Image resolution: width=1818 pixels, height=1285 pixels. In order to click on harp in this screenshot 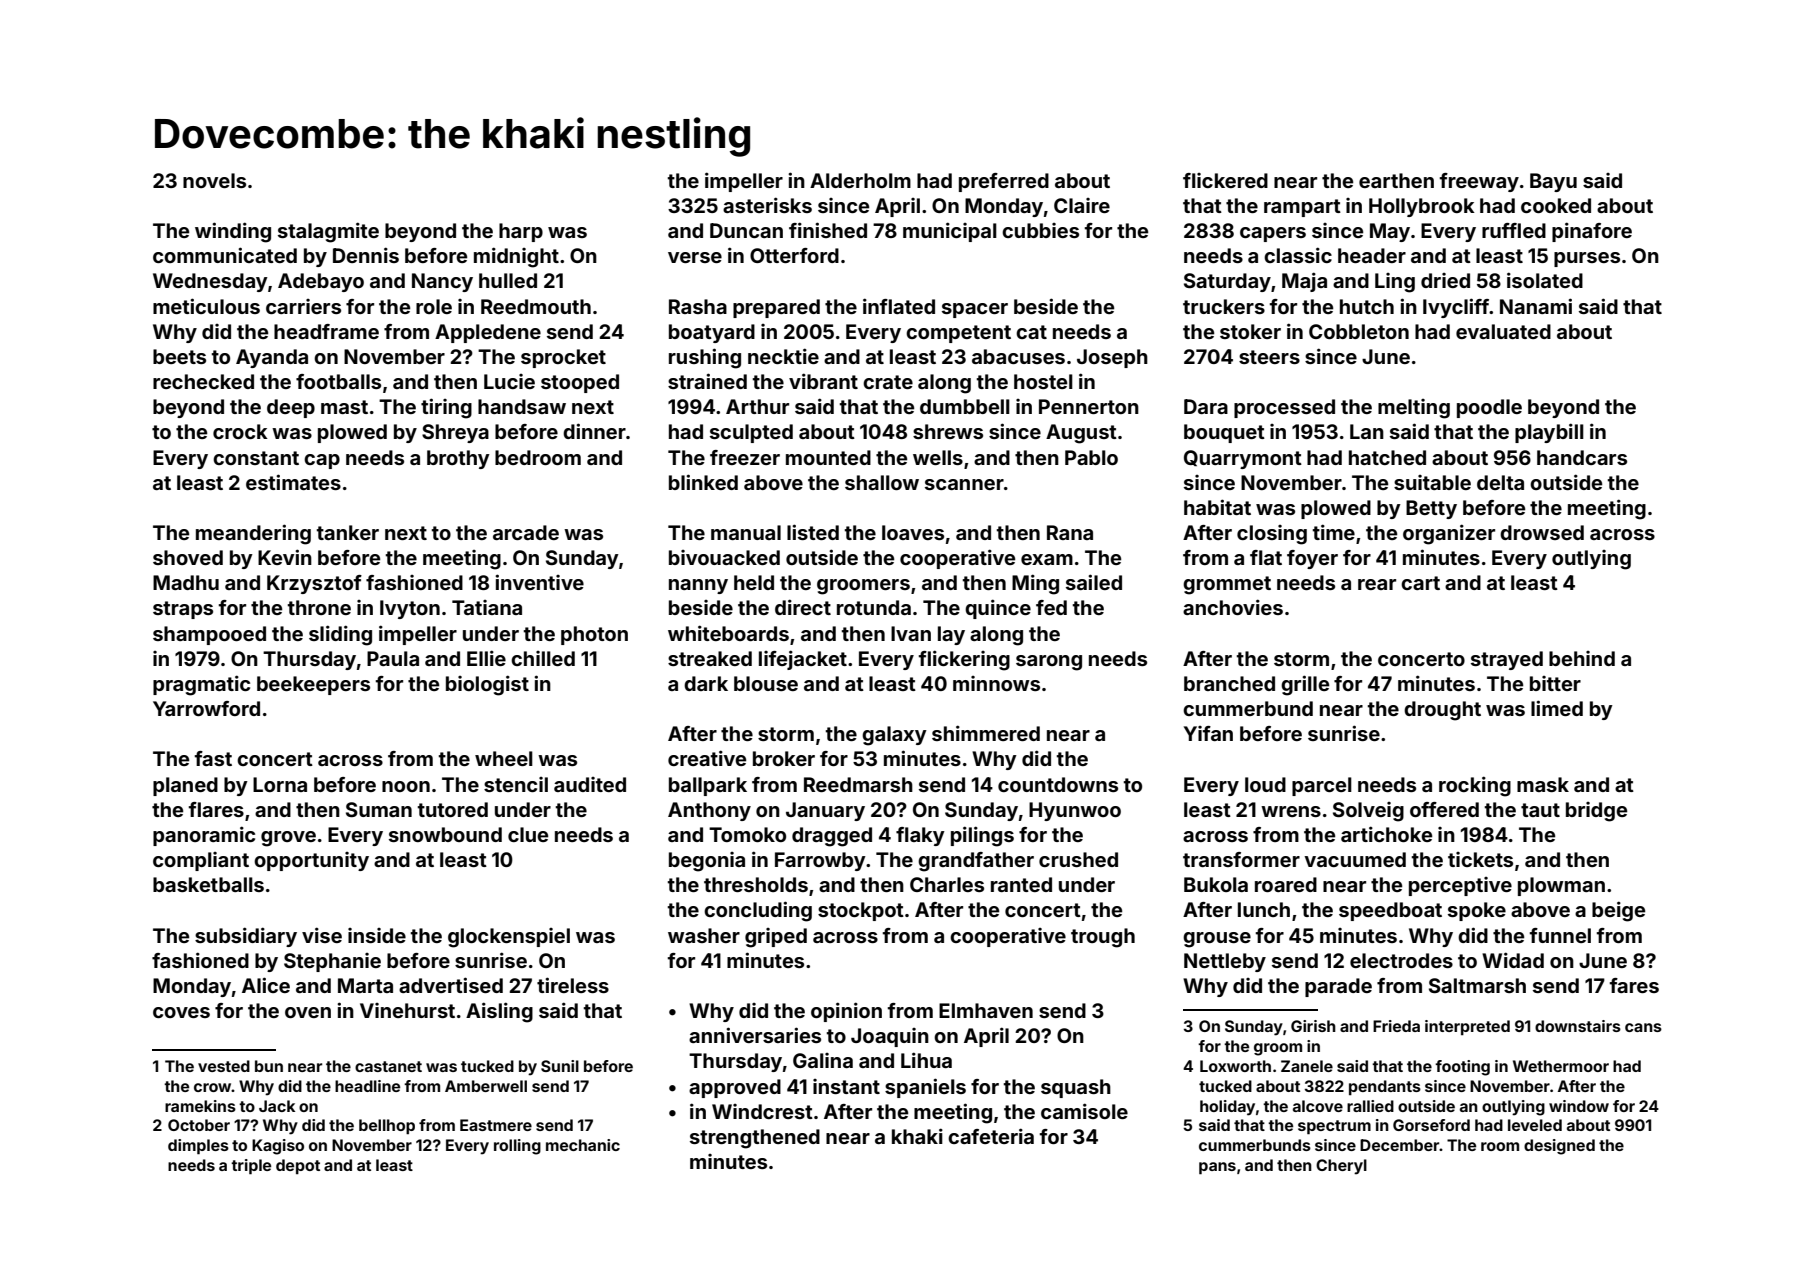, I will do `click(521, 232)`.
